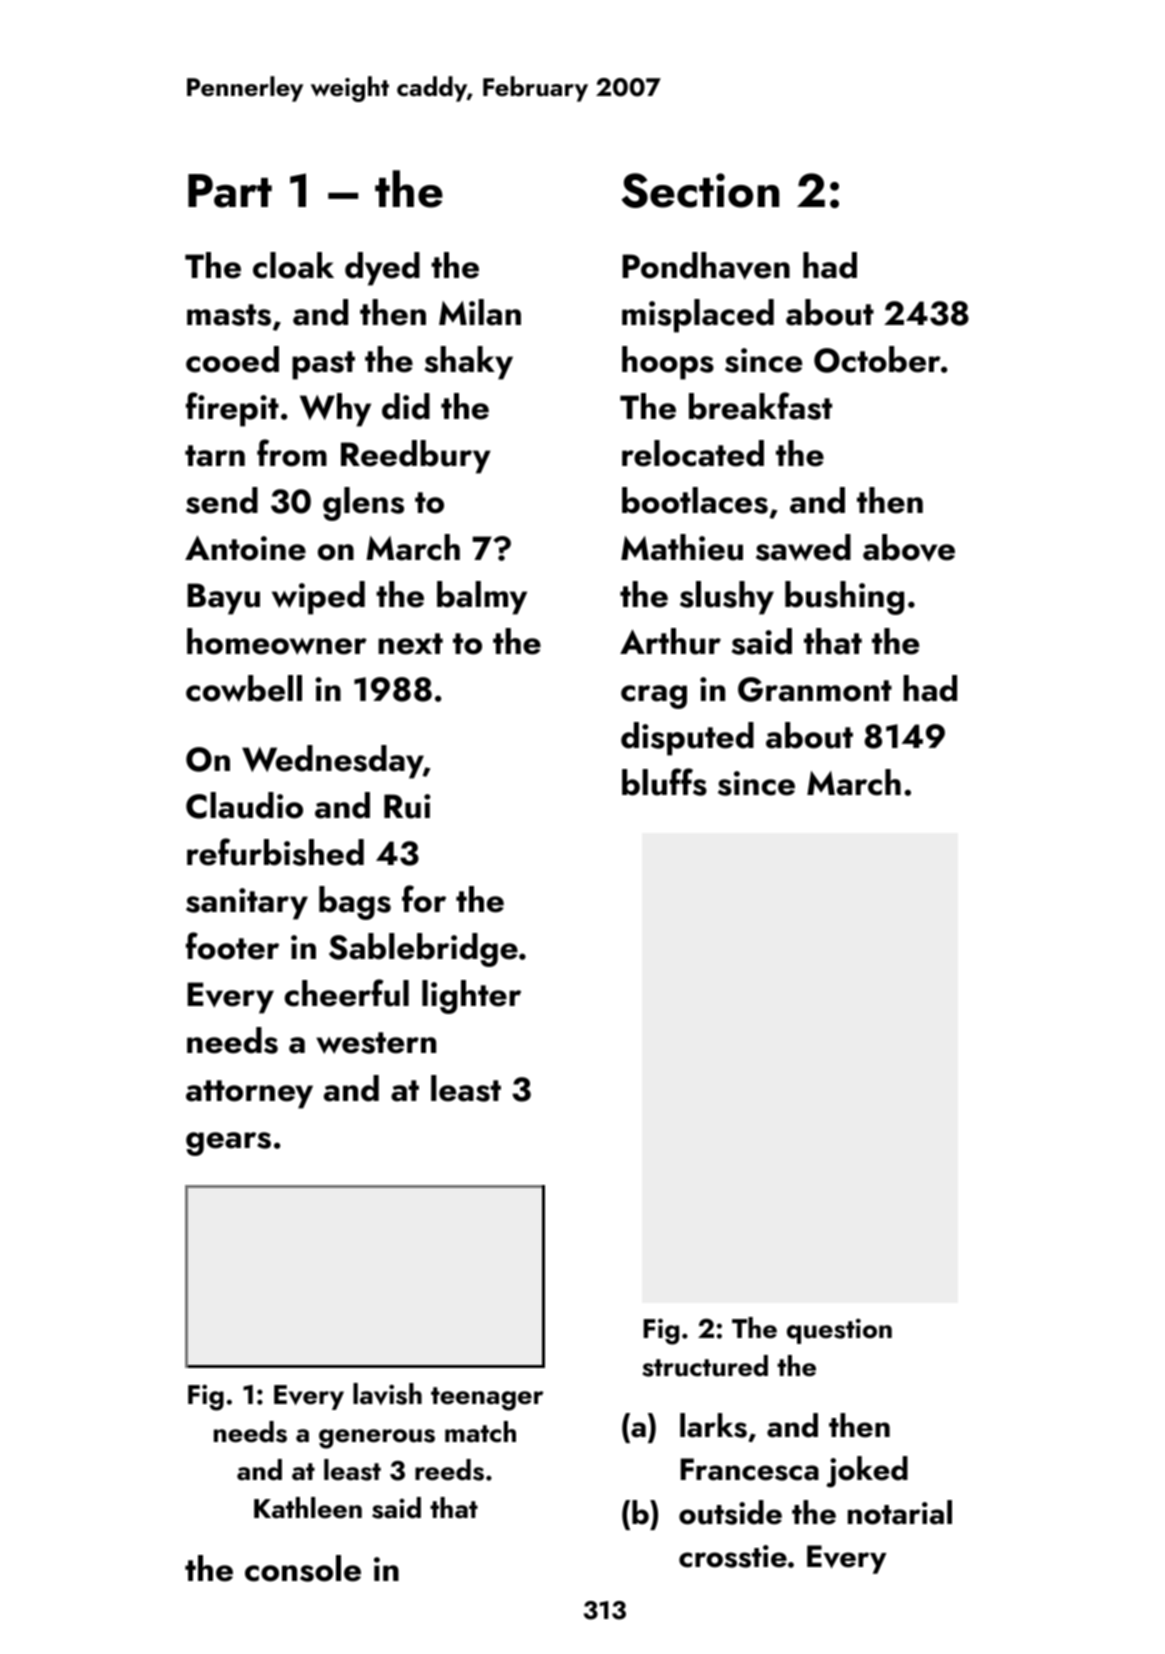 The height and width of the screenshot is (1654, 1165). I want to click on Section, so click(700, 190).
